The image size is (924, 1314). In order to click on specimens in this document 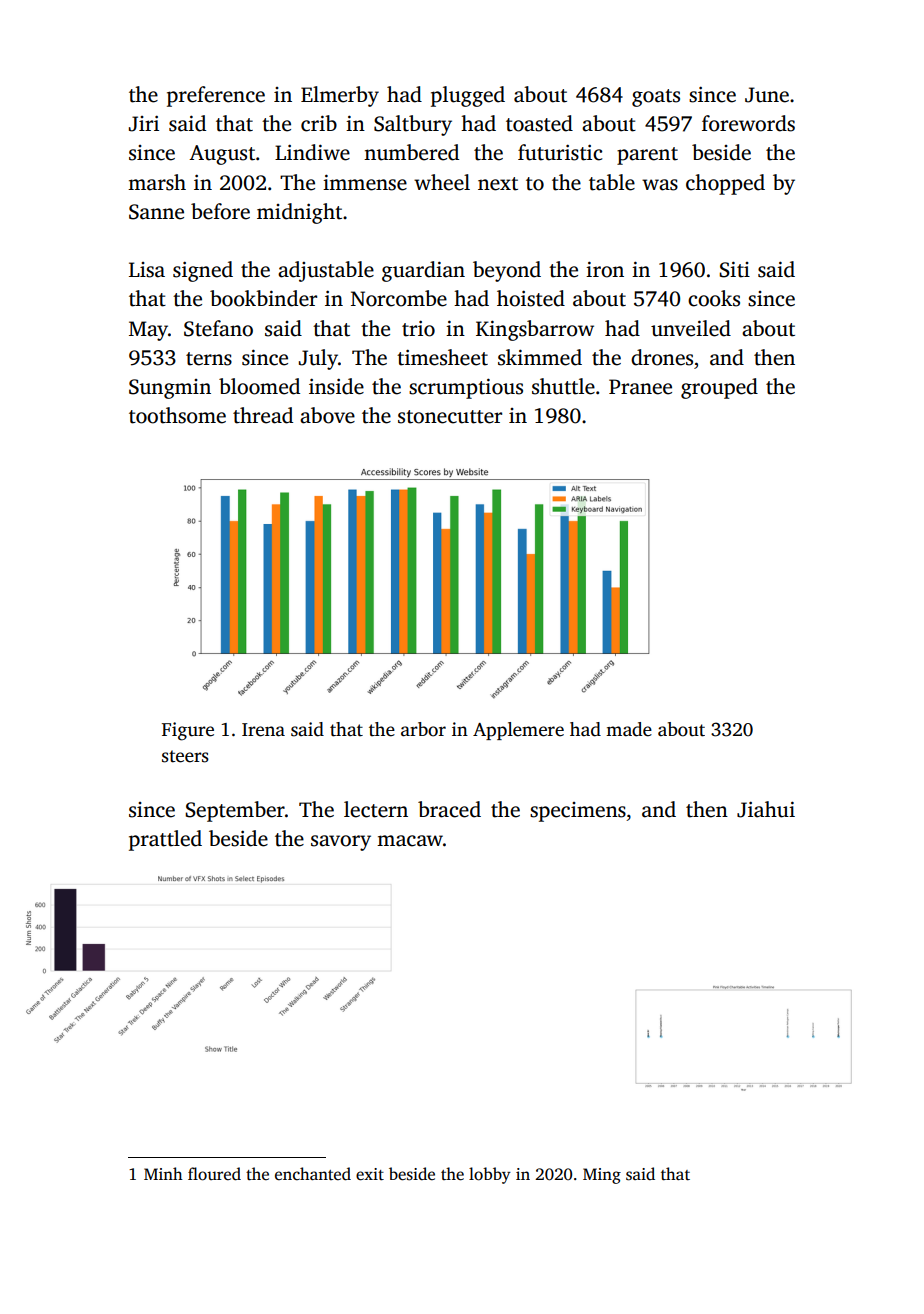, I will do `click(578, 812)`.
